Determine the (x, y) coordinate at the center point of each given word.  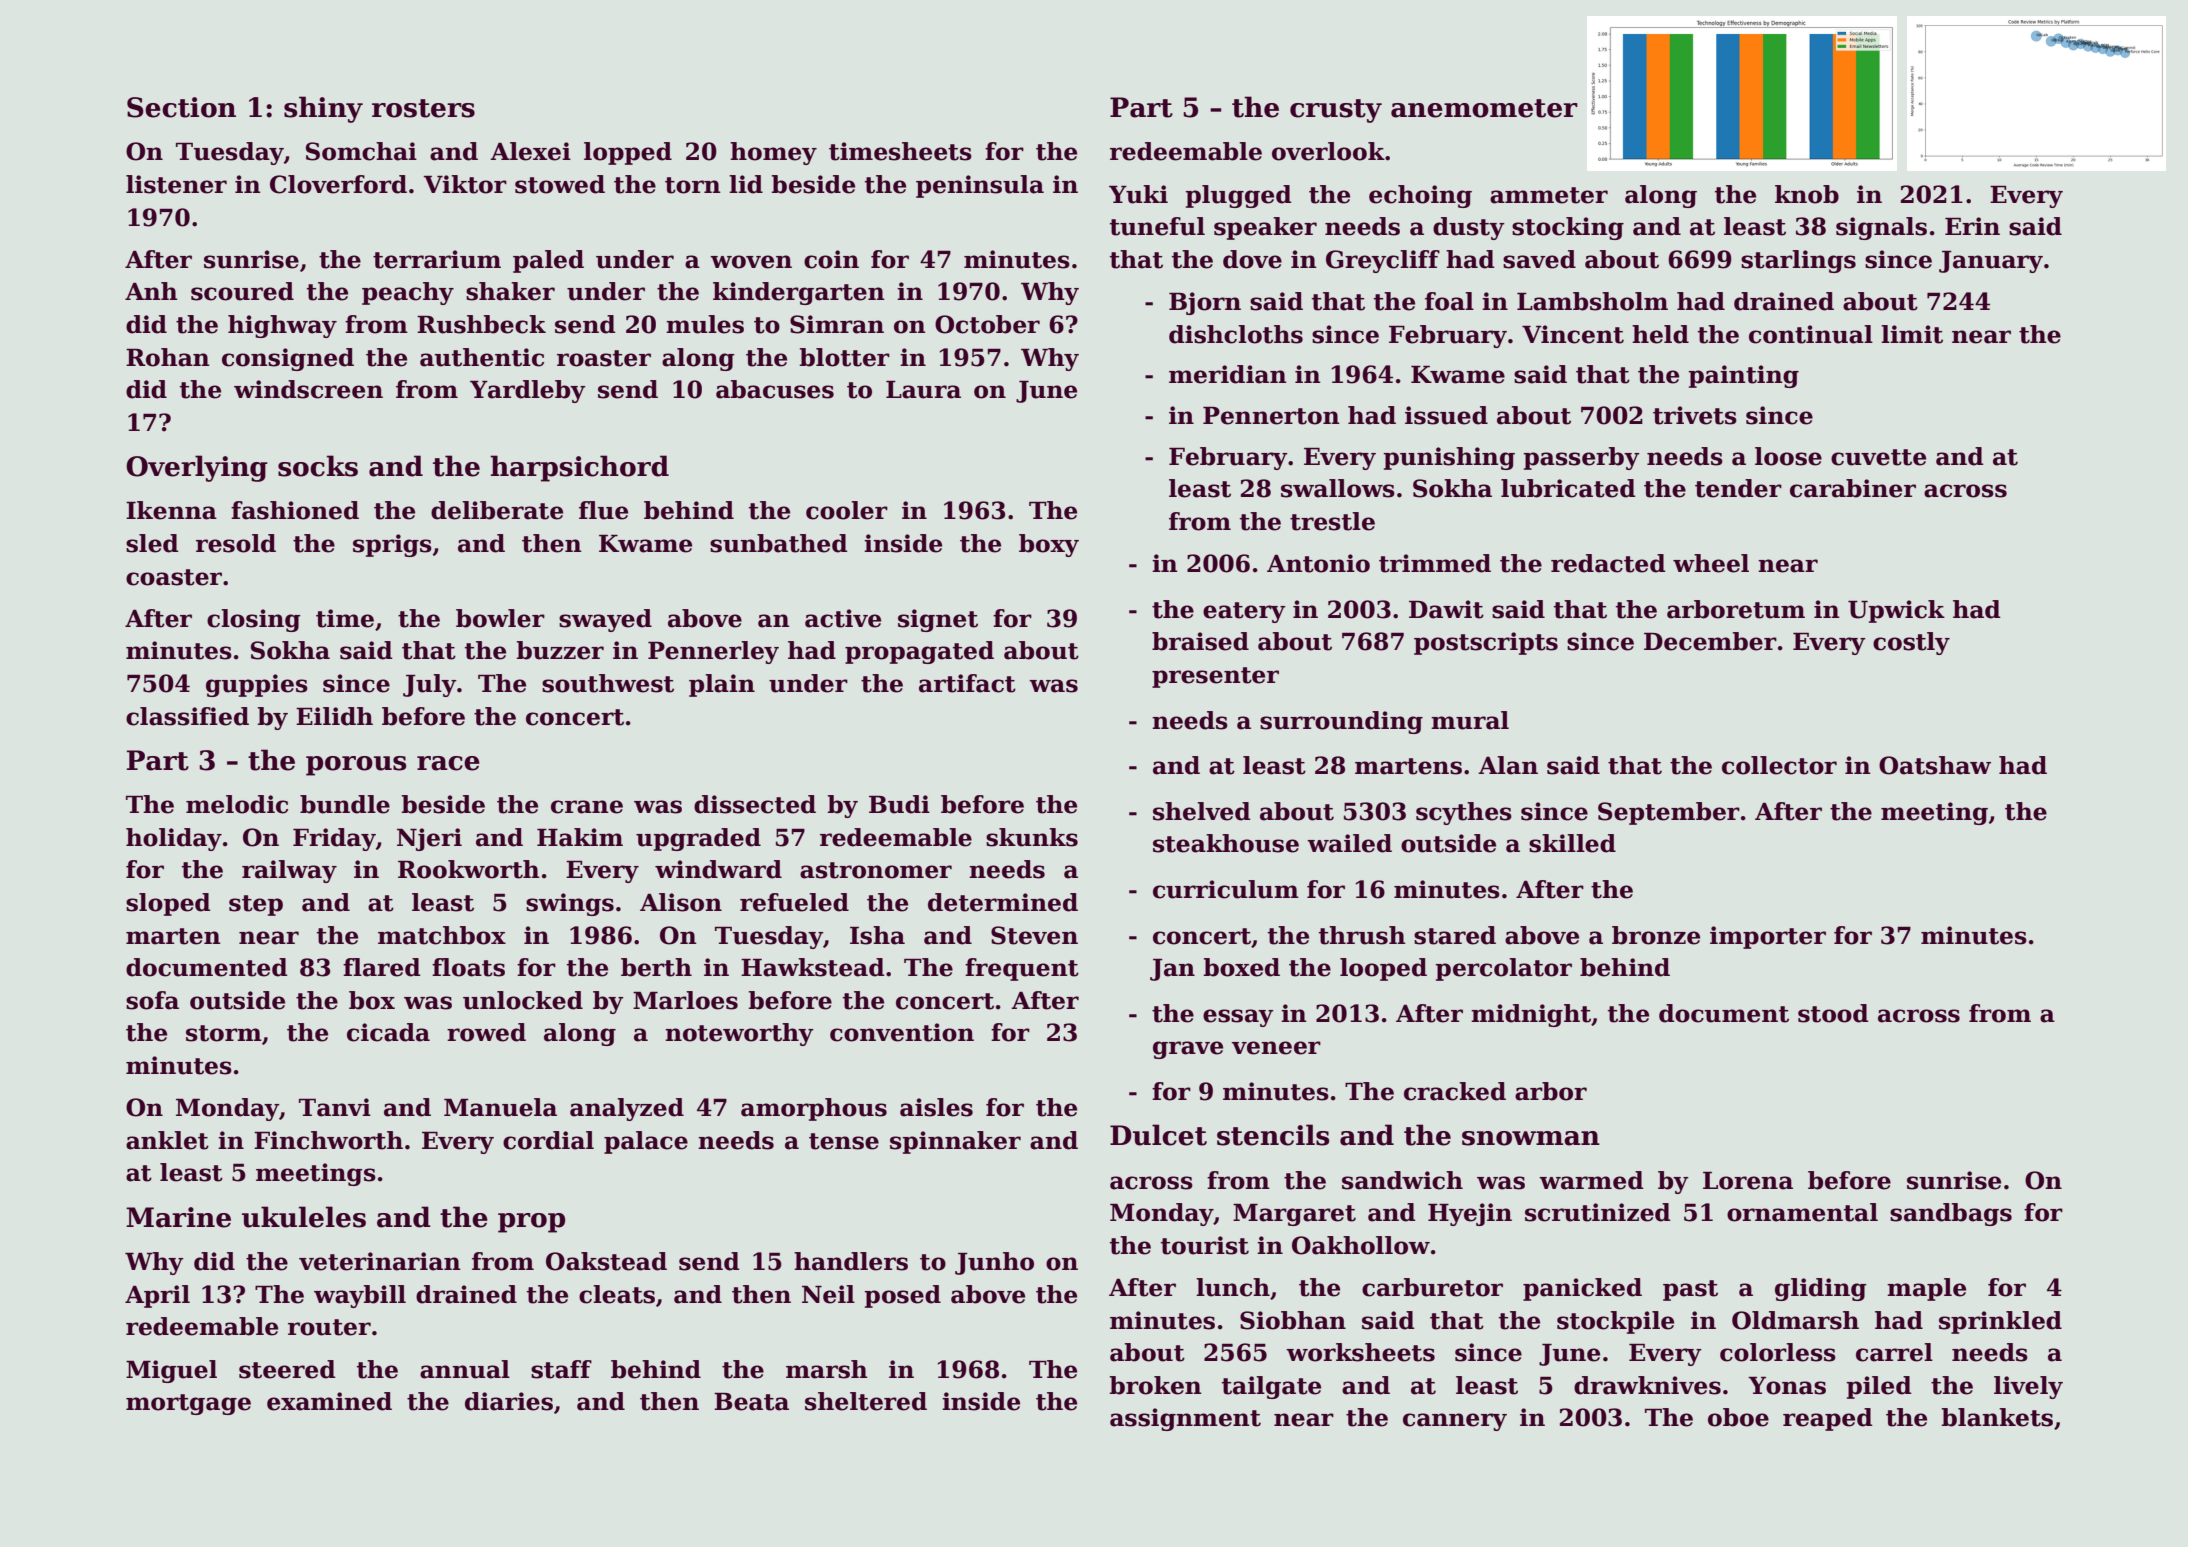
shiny (323, 109)
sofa (152, 1000)
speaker (1265, 228)
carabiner (1853, 488)
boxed (1242, 967)
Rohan (168, 357)
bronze (1656, 935)
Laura (923, 390)
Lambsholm (1592, 301)
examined (329, 1401)
